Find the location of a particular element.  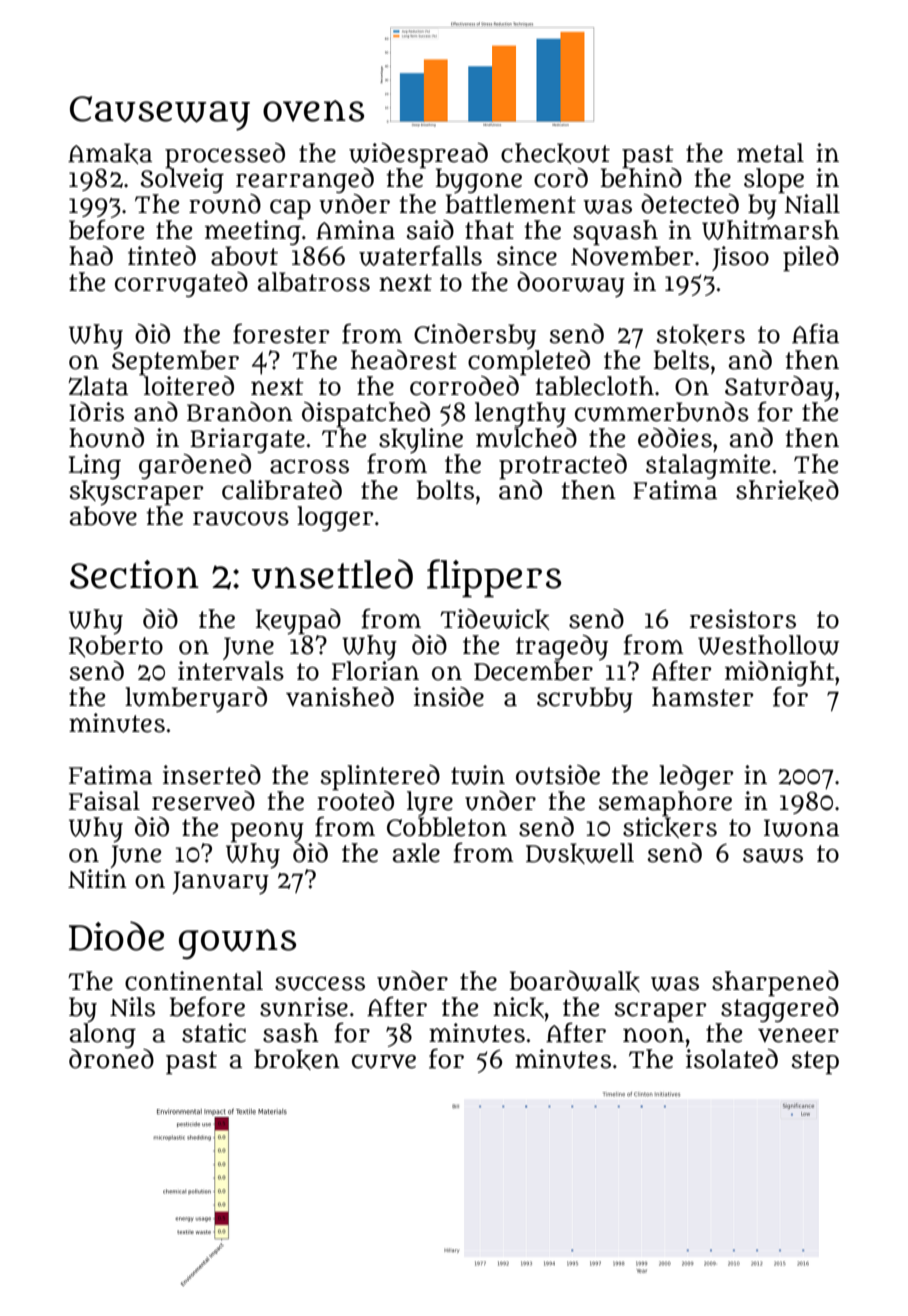

above is located at coordinates (103, 516).
